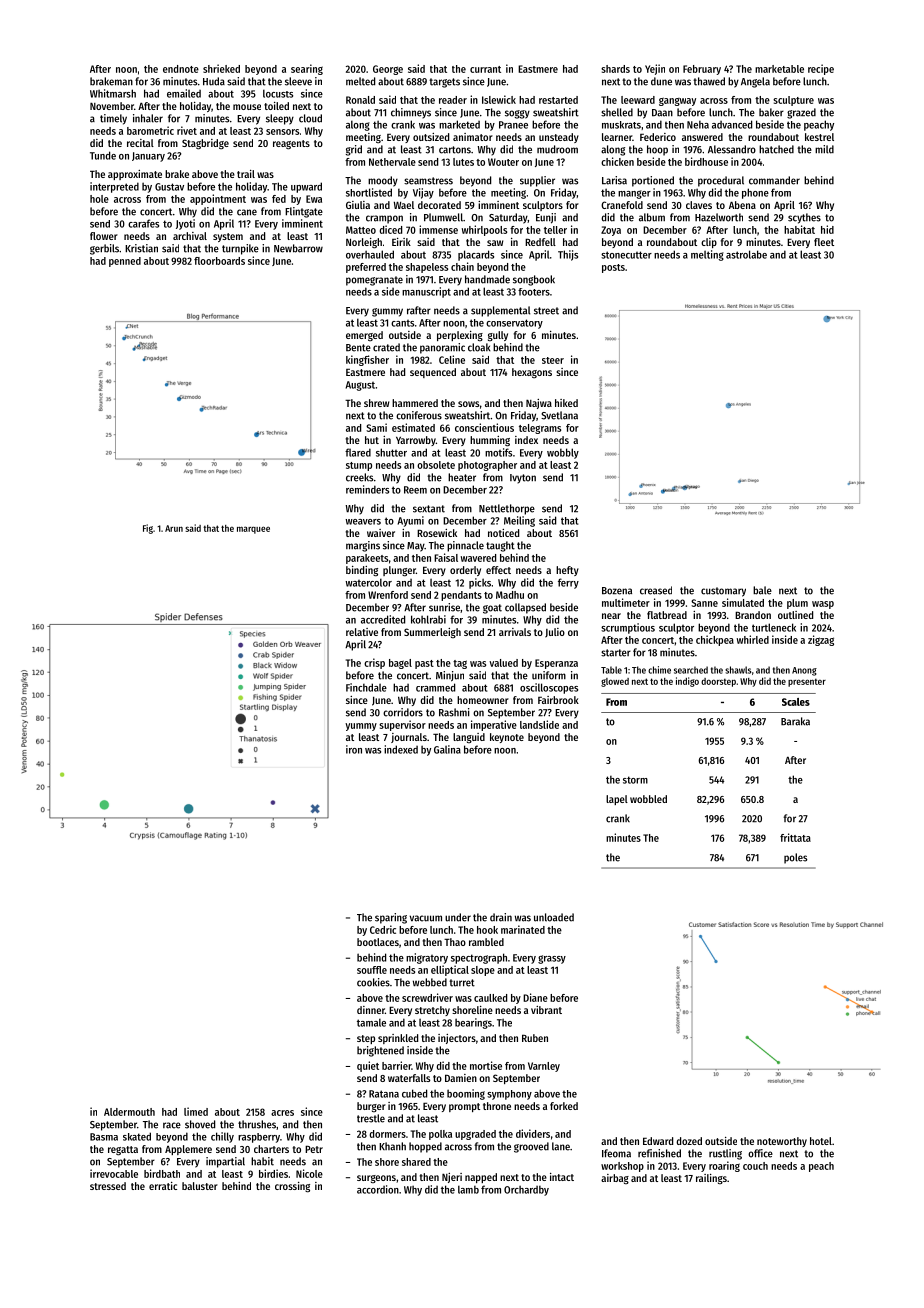 The width and height of the document is (924, 1308). I want to click on bale, so click(762, 590).
